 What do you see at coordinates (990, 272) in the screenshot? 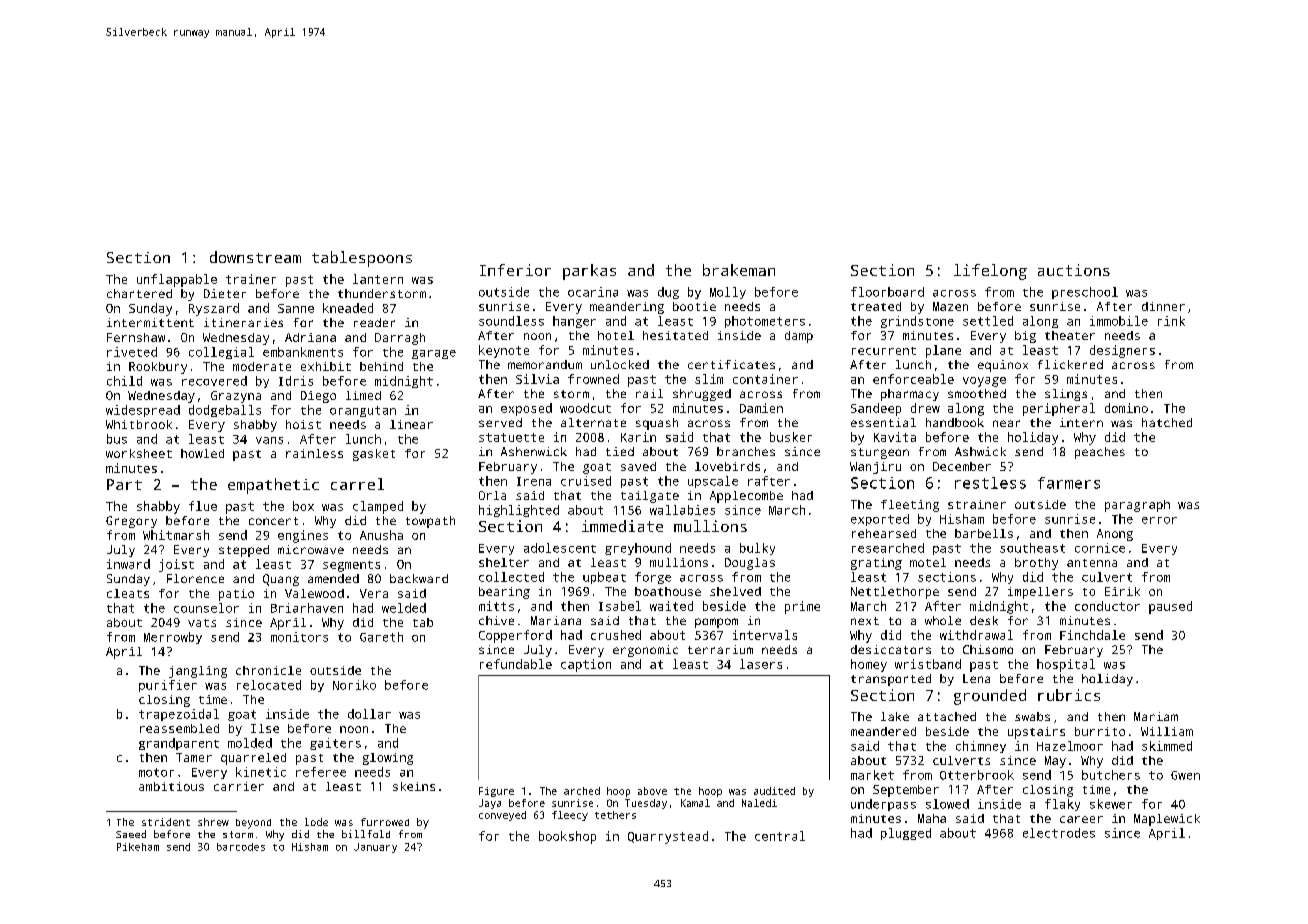
I see `lifelong` at bounding box center [990, 272].
